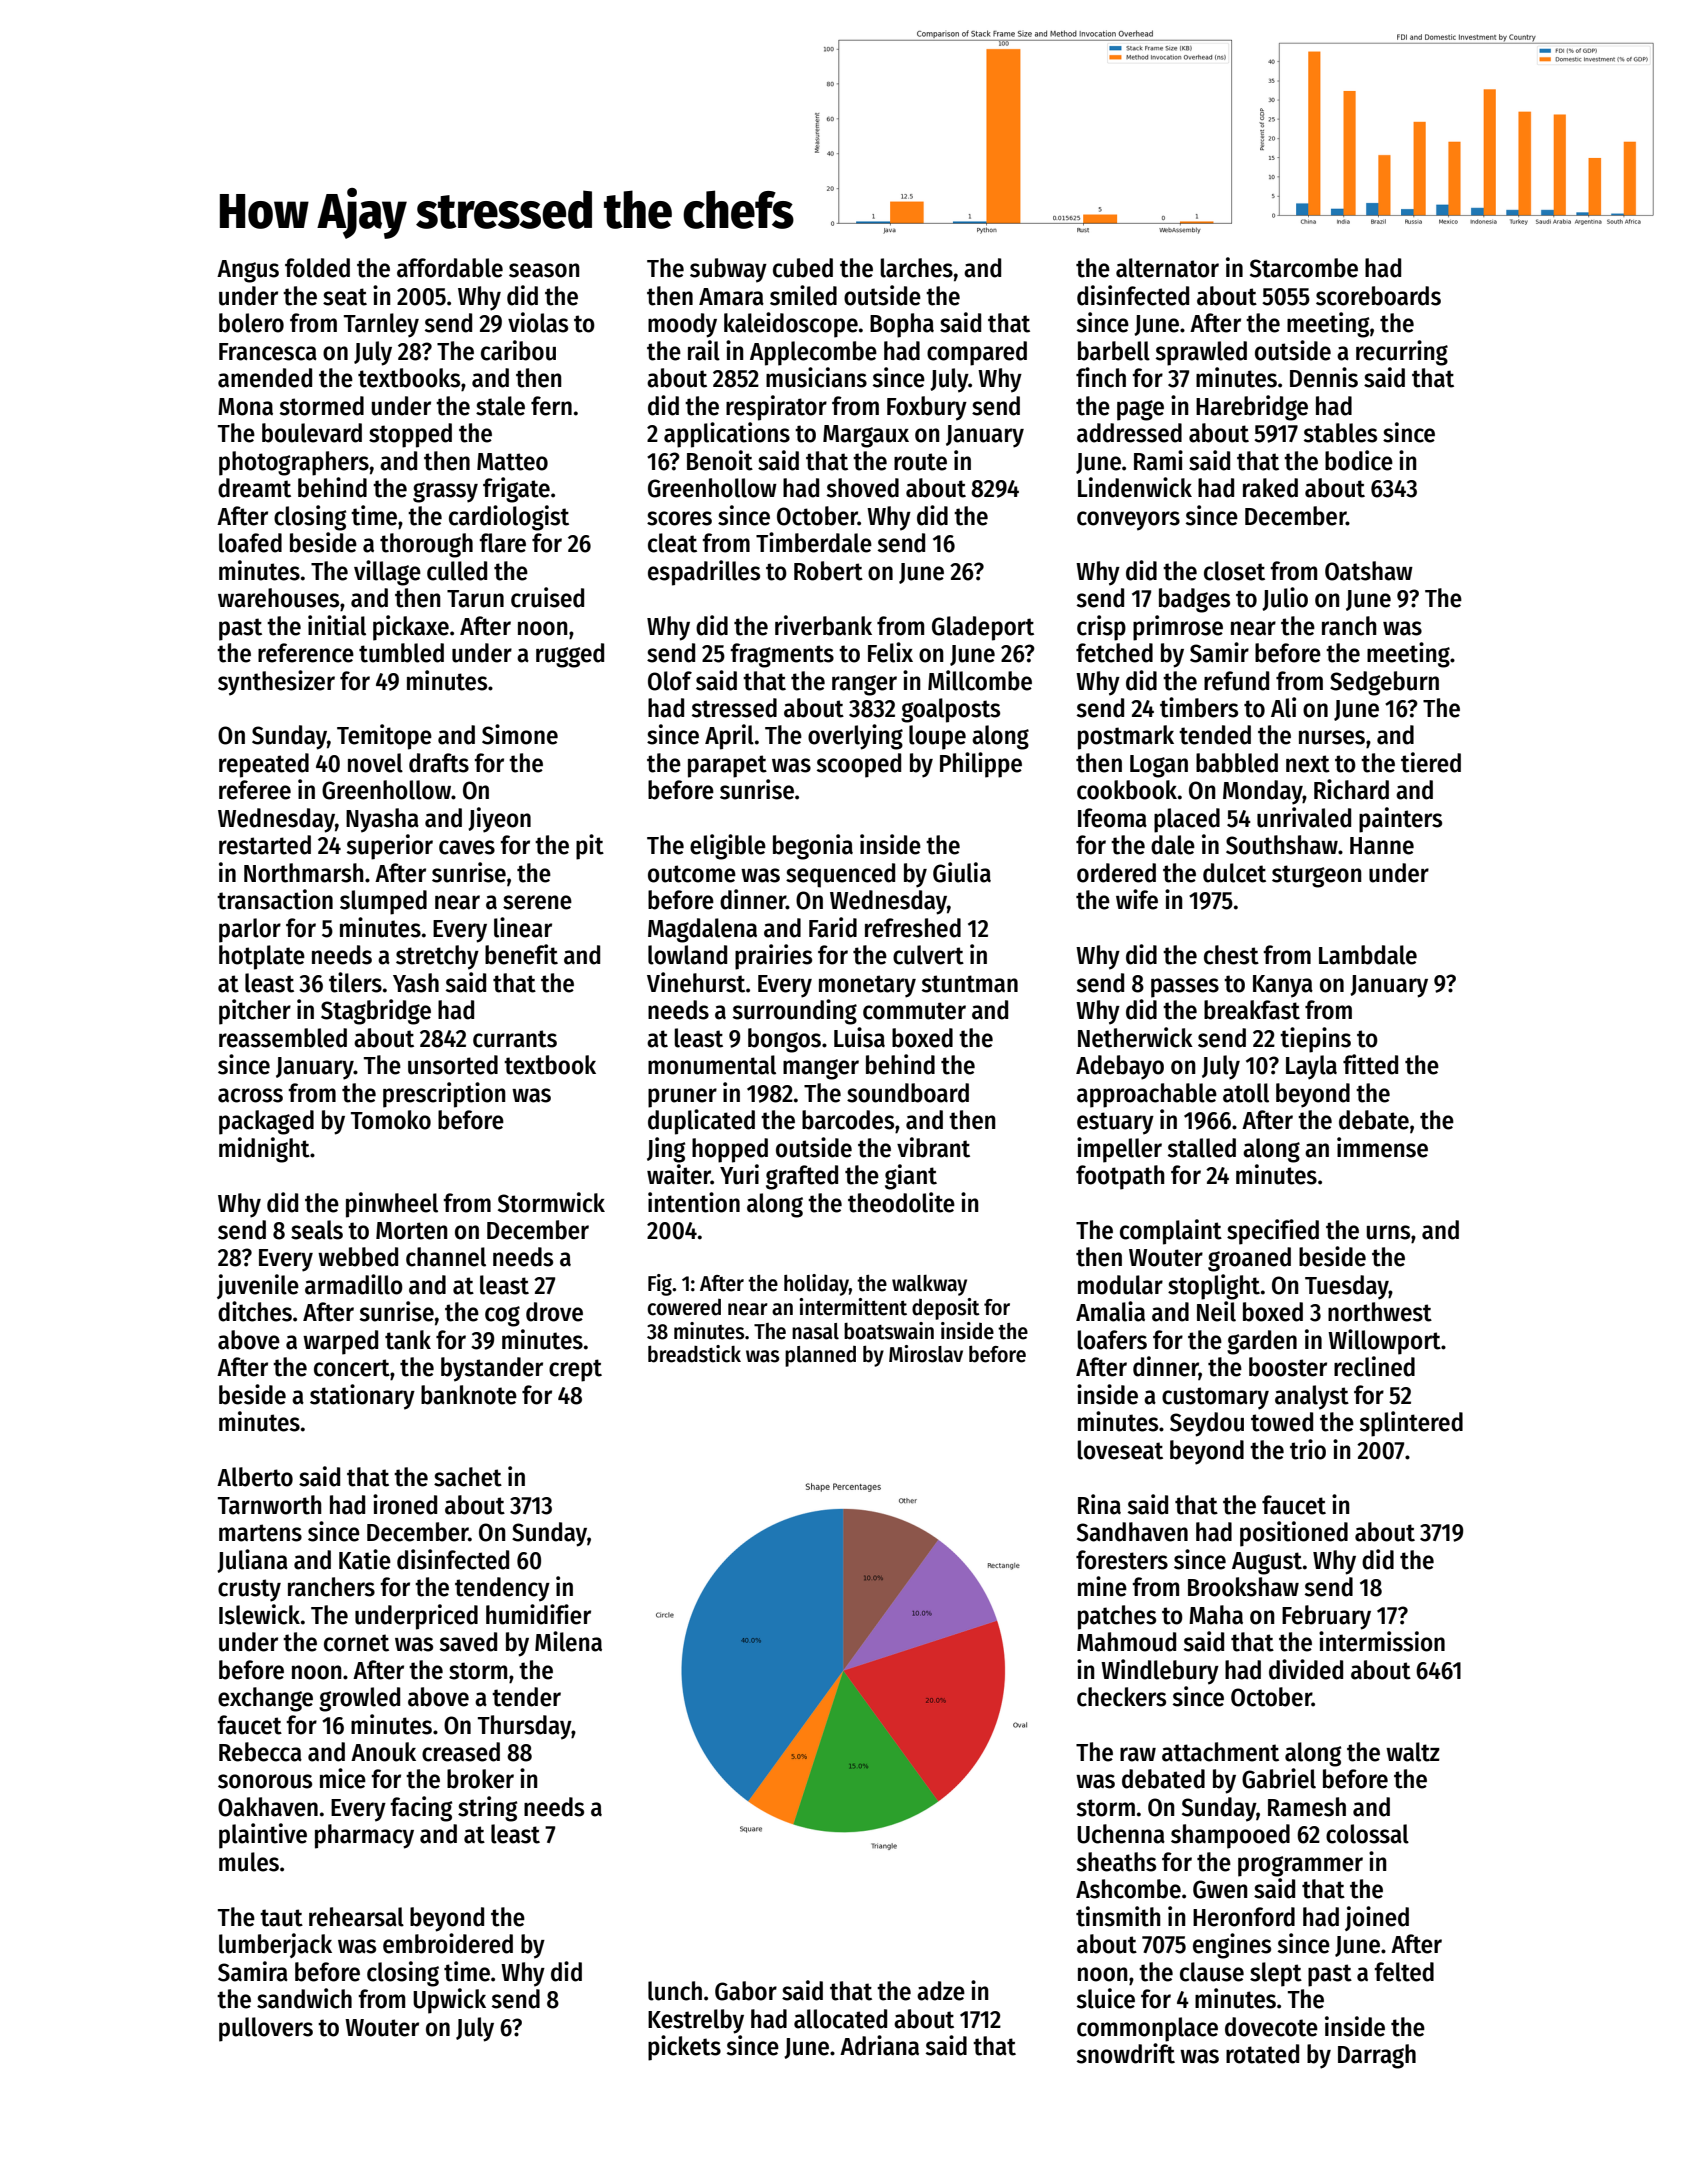 Image resolution: width=1683 pixels, height=2178 pixels. What do you see at coordinates (941, 1991) in the image?
I see `adze` at bounding box center [941, 1991].
